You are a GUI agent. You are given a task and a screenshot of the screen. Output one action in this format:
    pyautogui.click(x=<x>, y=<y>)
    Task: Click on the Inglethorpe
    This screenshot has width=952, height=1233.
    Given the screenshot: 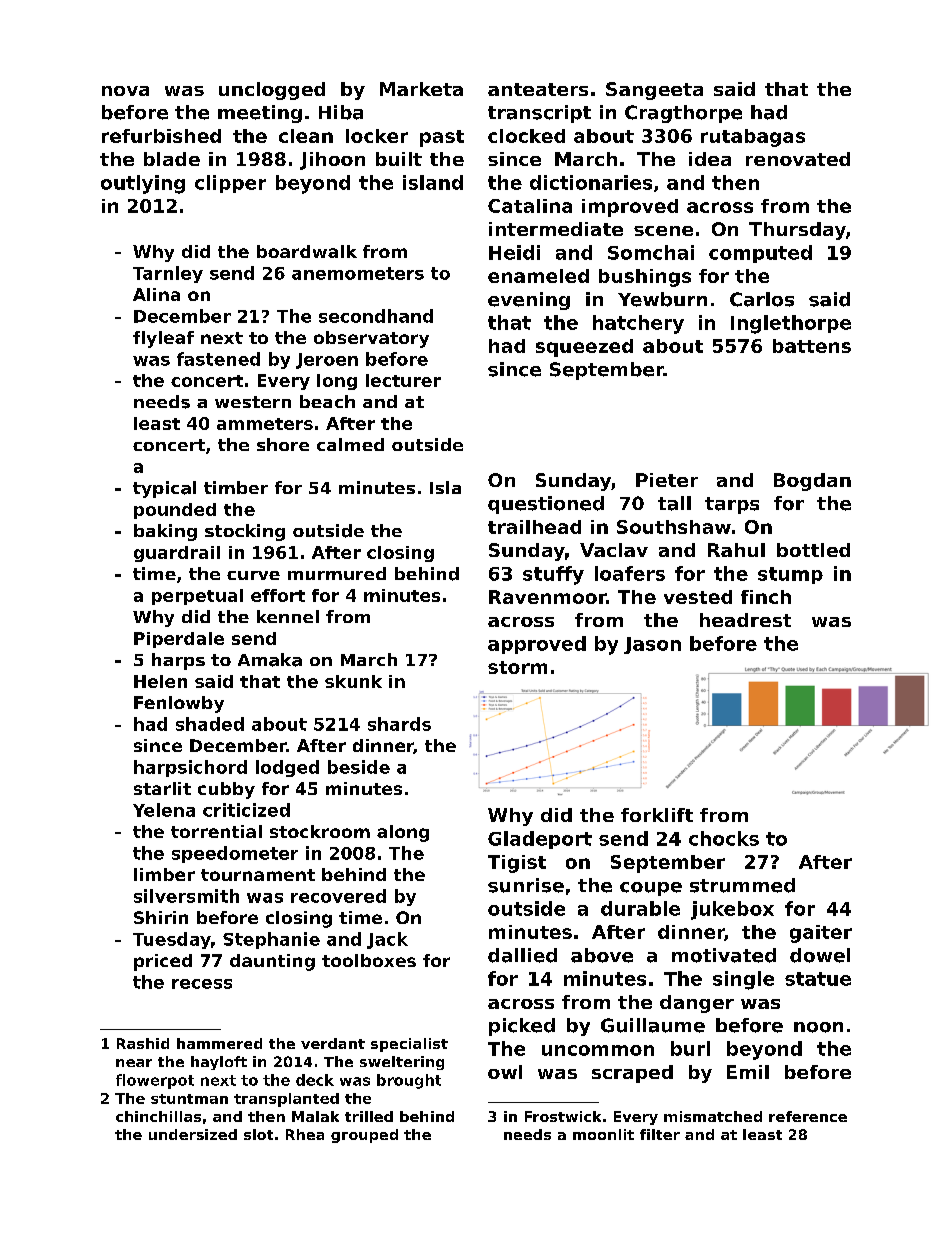 What is the action you would take?
    pyautogui.click(x=791, y=324)
